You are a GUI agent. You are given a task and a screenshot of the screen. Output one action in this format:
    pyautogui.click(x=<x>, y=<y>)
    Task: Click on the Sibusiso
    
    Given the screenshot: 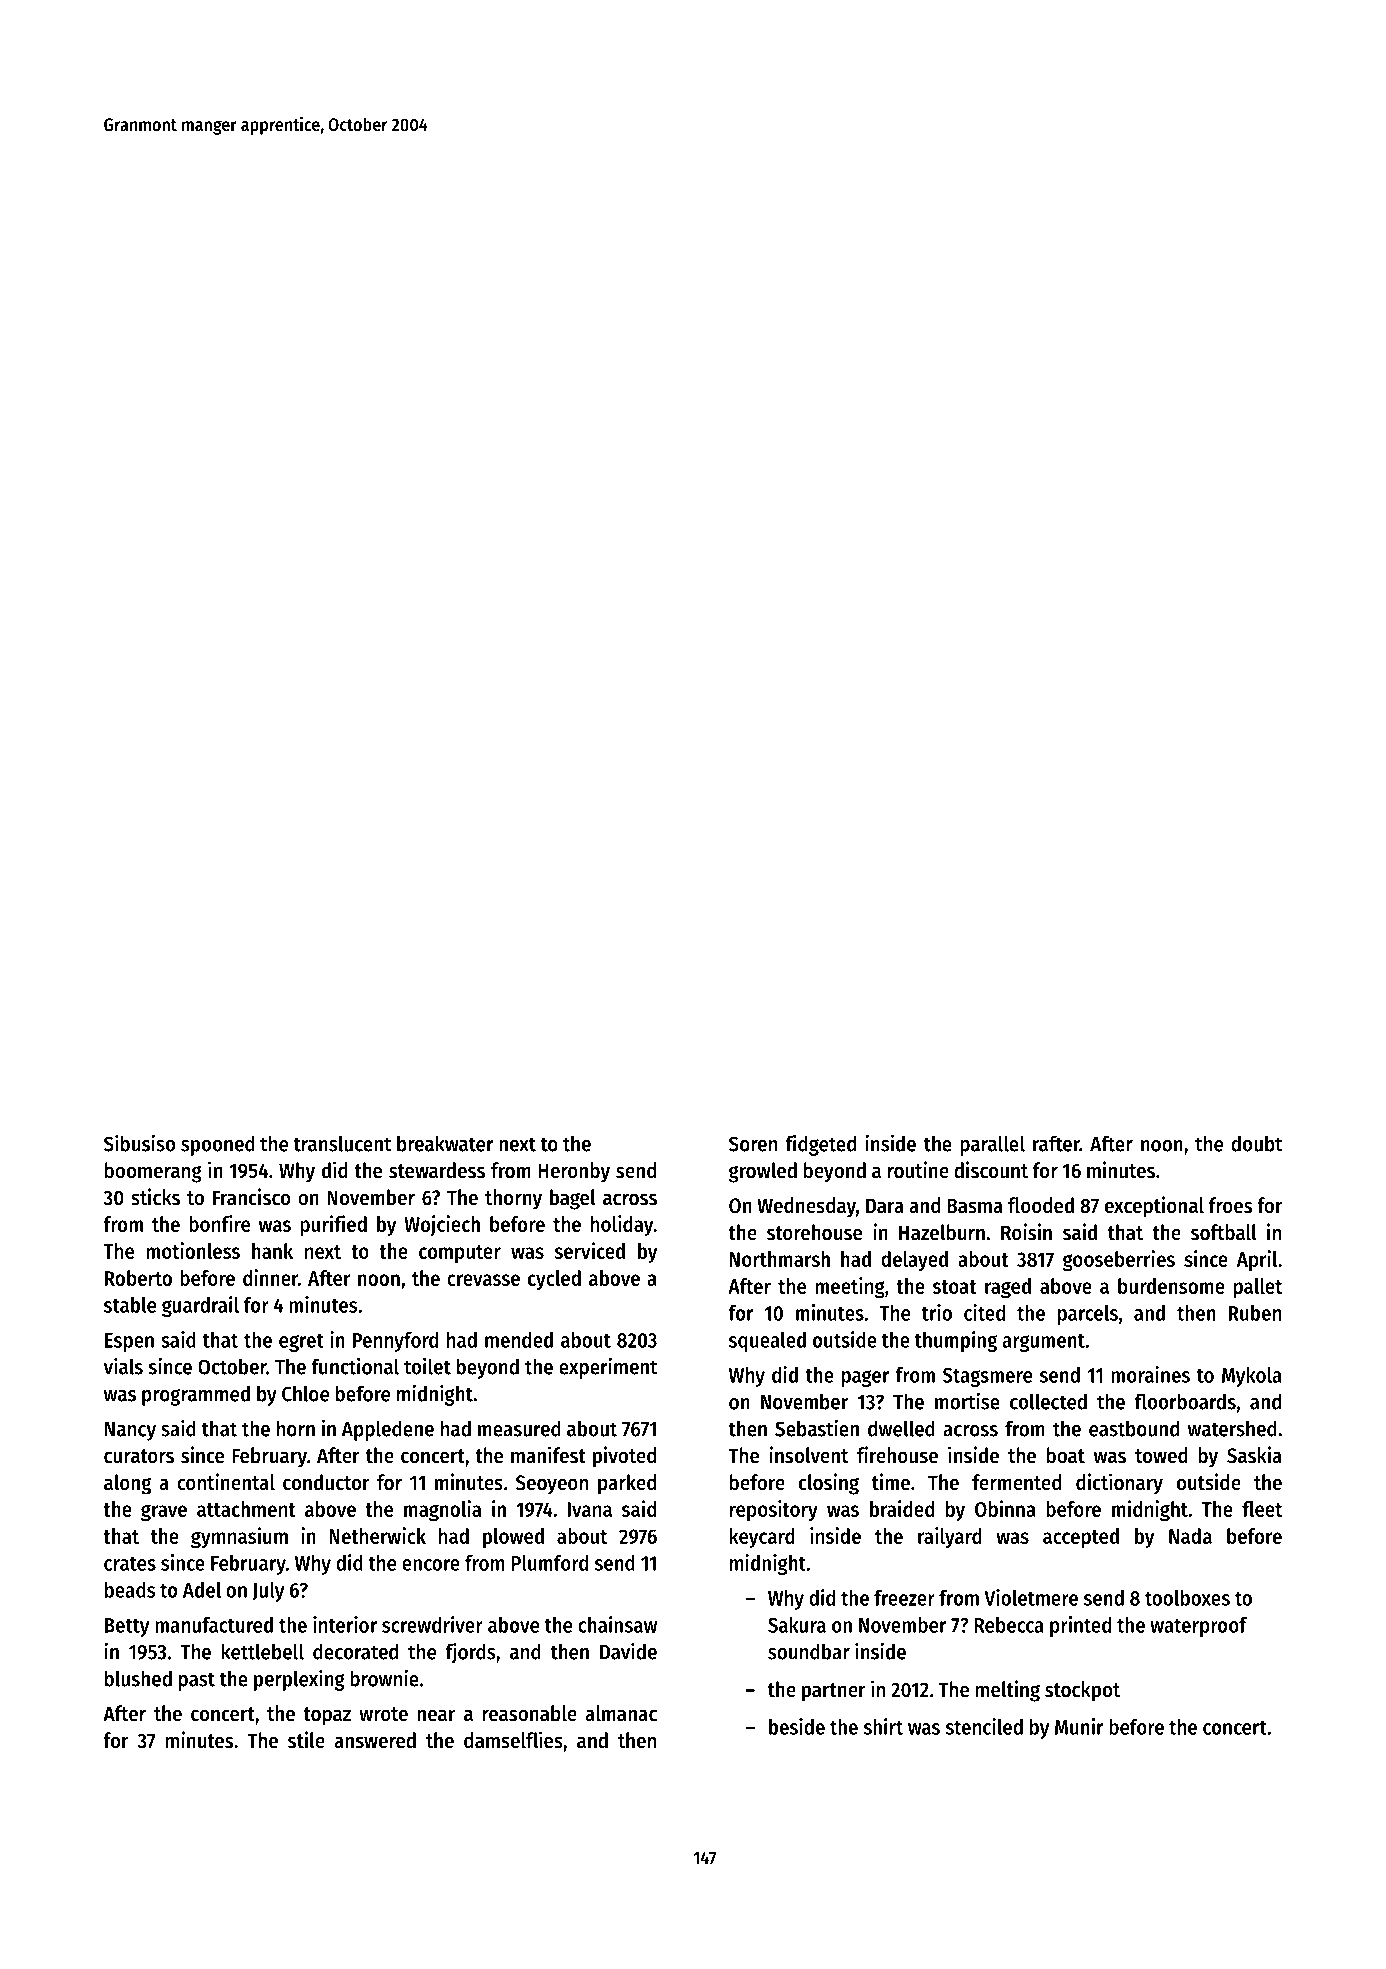 What is the action you would take?
    pyautogui.click(x=139, y=1143)
